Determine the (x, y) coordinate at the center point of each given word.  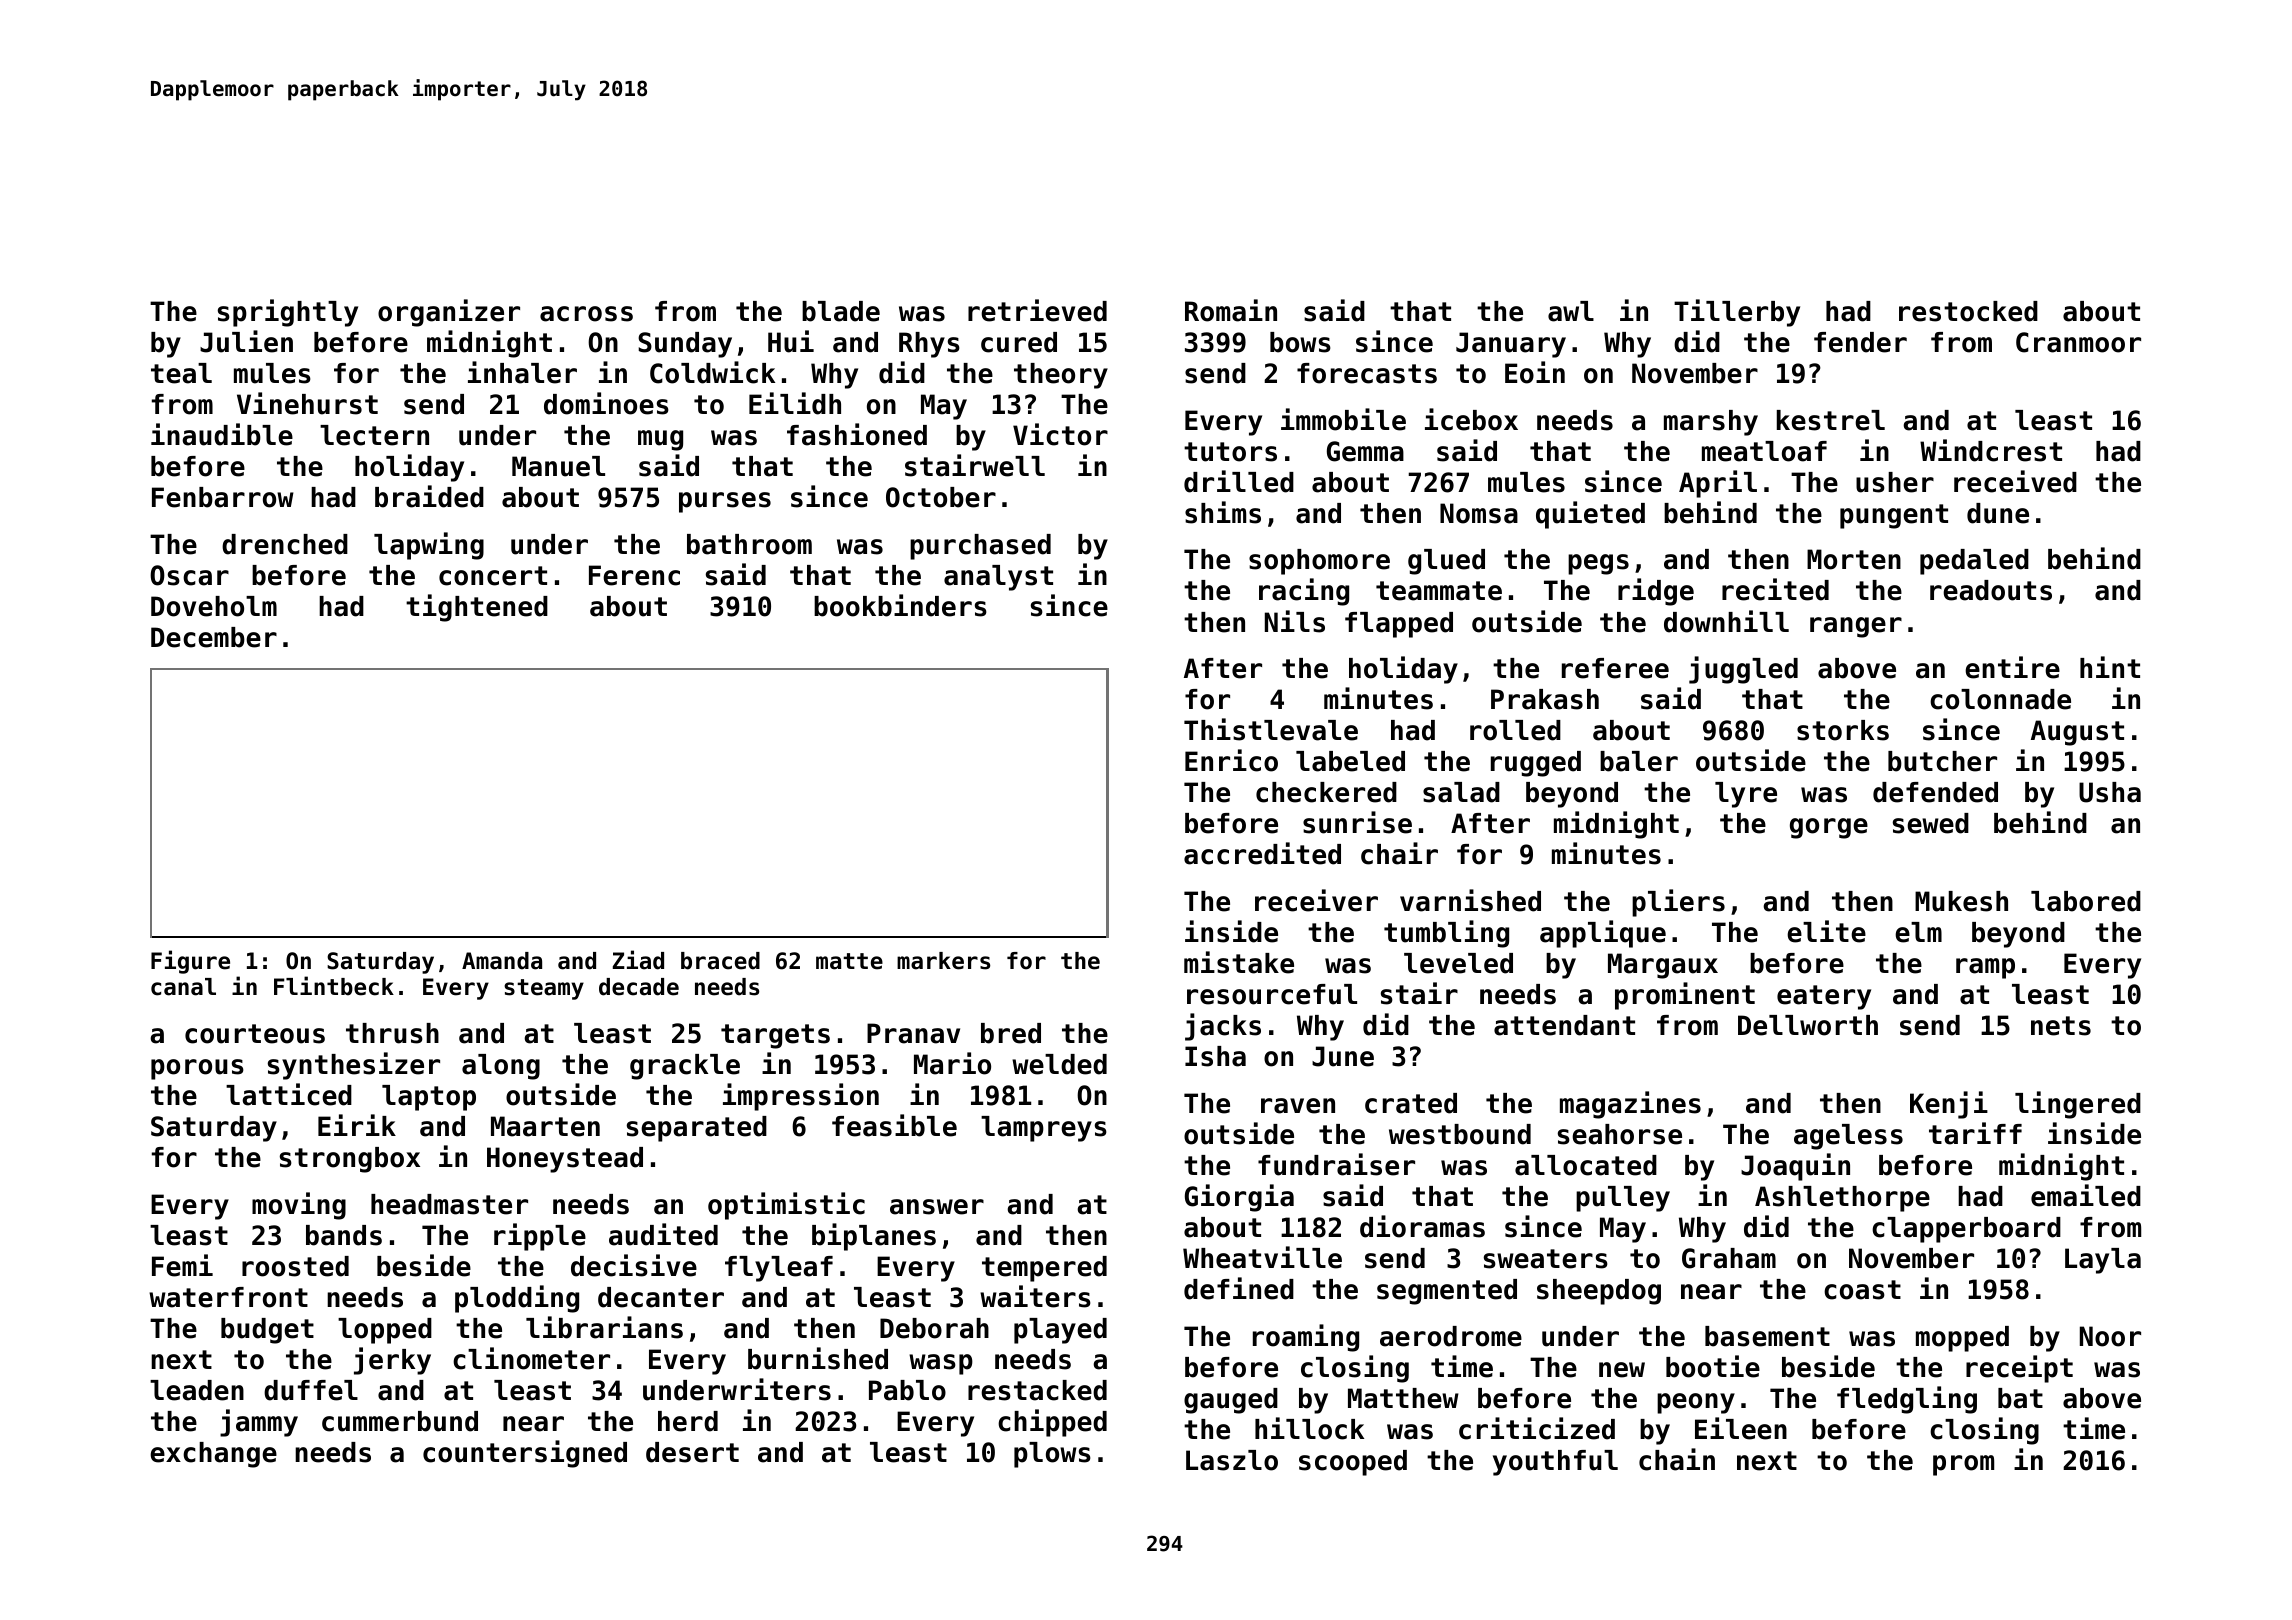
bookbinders (900, 605)
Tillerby (1737, 313)
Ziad (638, 960)
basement (1767, 1336)
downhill (1726, 621)
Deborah (934, 1328)
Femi (182, 1265)
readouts (1991, 590)
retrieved (1037, 310)
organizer (449, 313)
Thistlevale (1271, 729)
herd (688, 1421)
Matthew (1403, 1398)
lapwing (429, 546)
